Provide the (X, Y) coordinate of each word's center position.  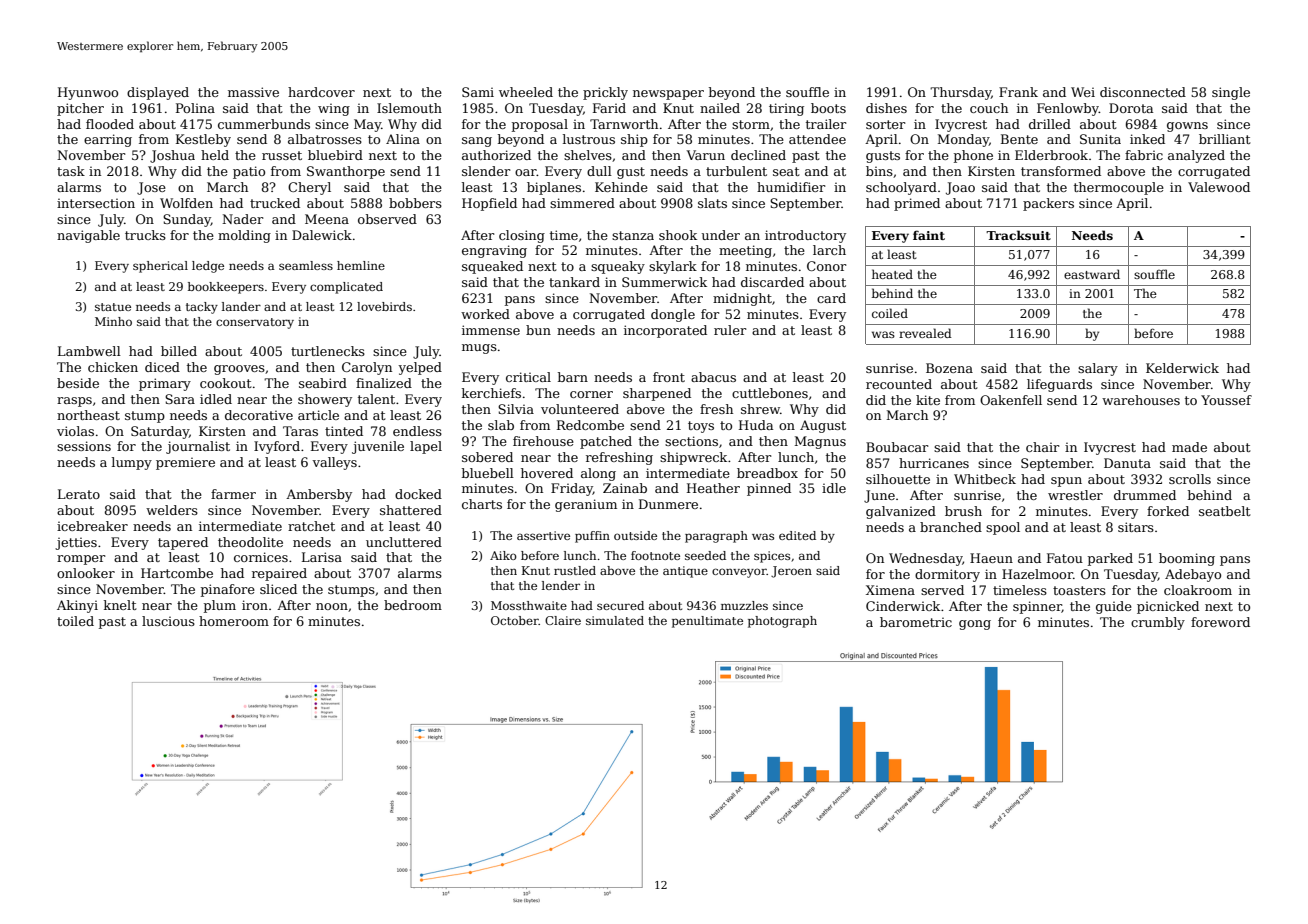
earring (108, 140)
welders (172, 510)
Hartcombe (177, 573)
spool (1003, 528)
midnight (742, 299)
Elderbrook (1051, 155)
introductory (805, 236)
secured (620, 605)
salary (1098, 369)
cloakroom (1198, 590)
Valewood (1219, 187)
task (71, 171)
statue (113, 307)
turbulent (736, 171)
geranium (586, 505)
